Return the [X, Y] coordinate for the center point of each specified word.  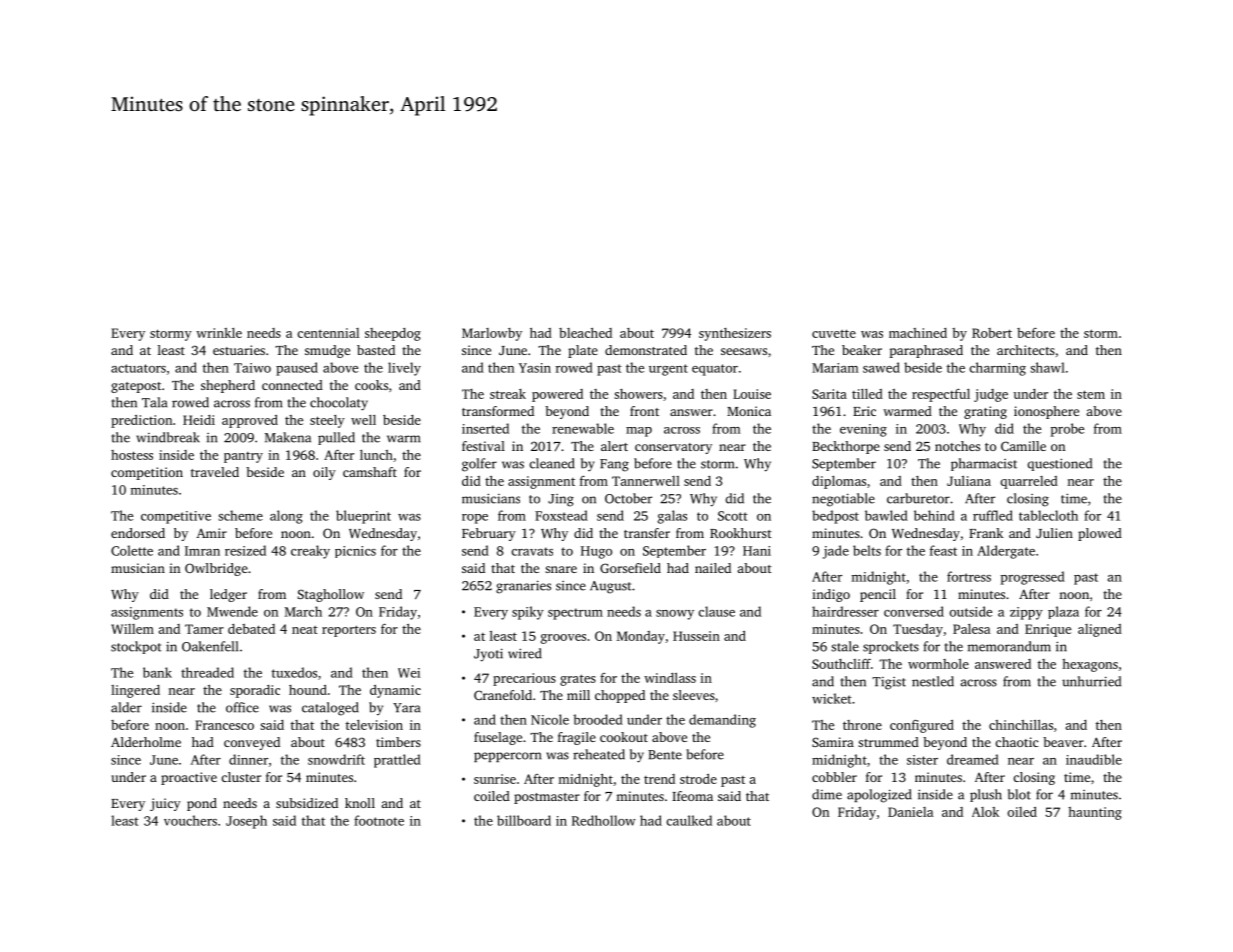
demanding [722, 721]
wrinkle [219, 333]
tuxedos [294, 672]
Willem [132, 629]
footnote [379, 820]
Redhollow [604, 820]
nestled [933, 681]
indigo [831, 595]
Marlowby [492, 334]
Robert [992, 333]
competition [147, 473]
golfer [479, 465]
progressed [1033, 578]
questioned [1060, 464]
